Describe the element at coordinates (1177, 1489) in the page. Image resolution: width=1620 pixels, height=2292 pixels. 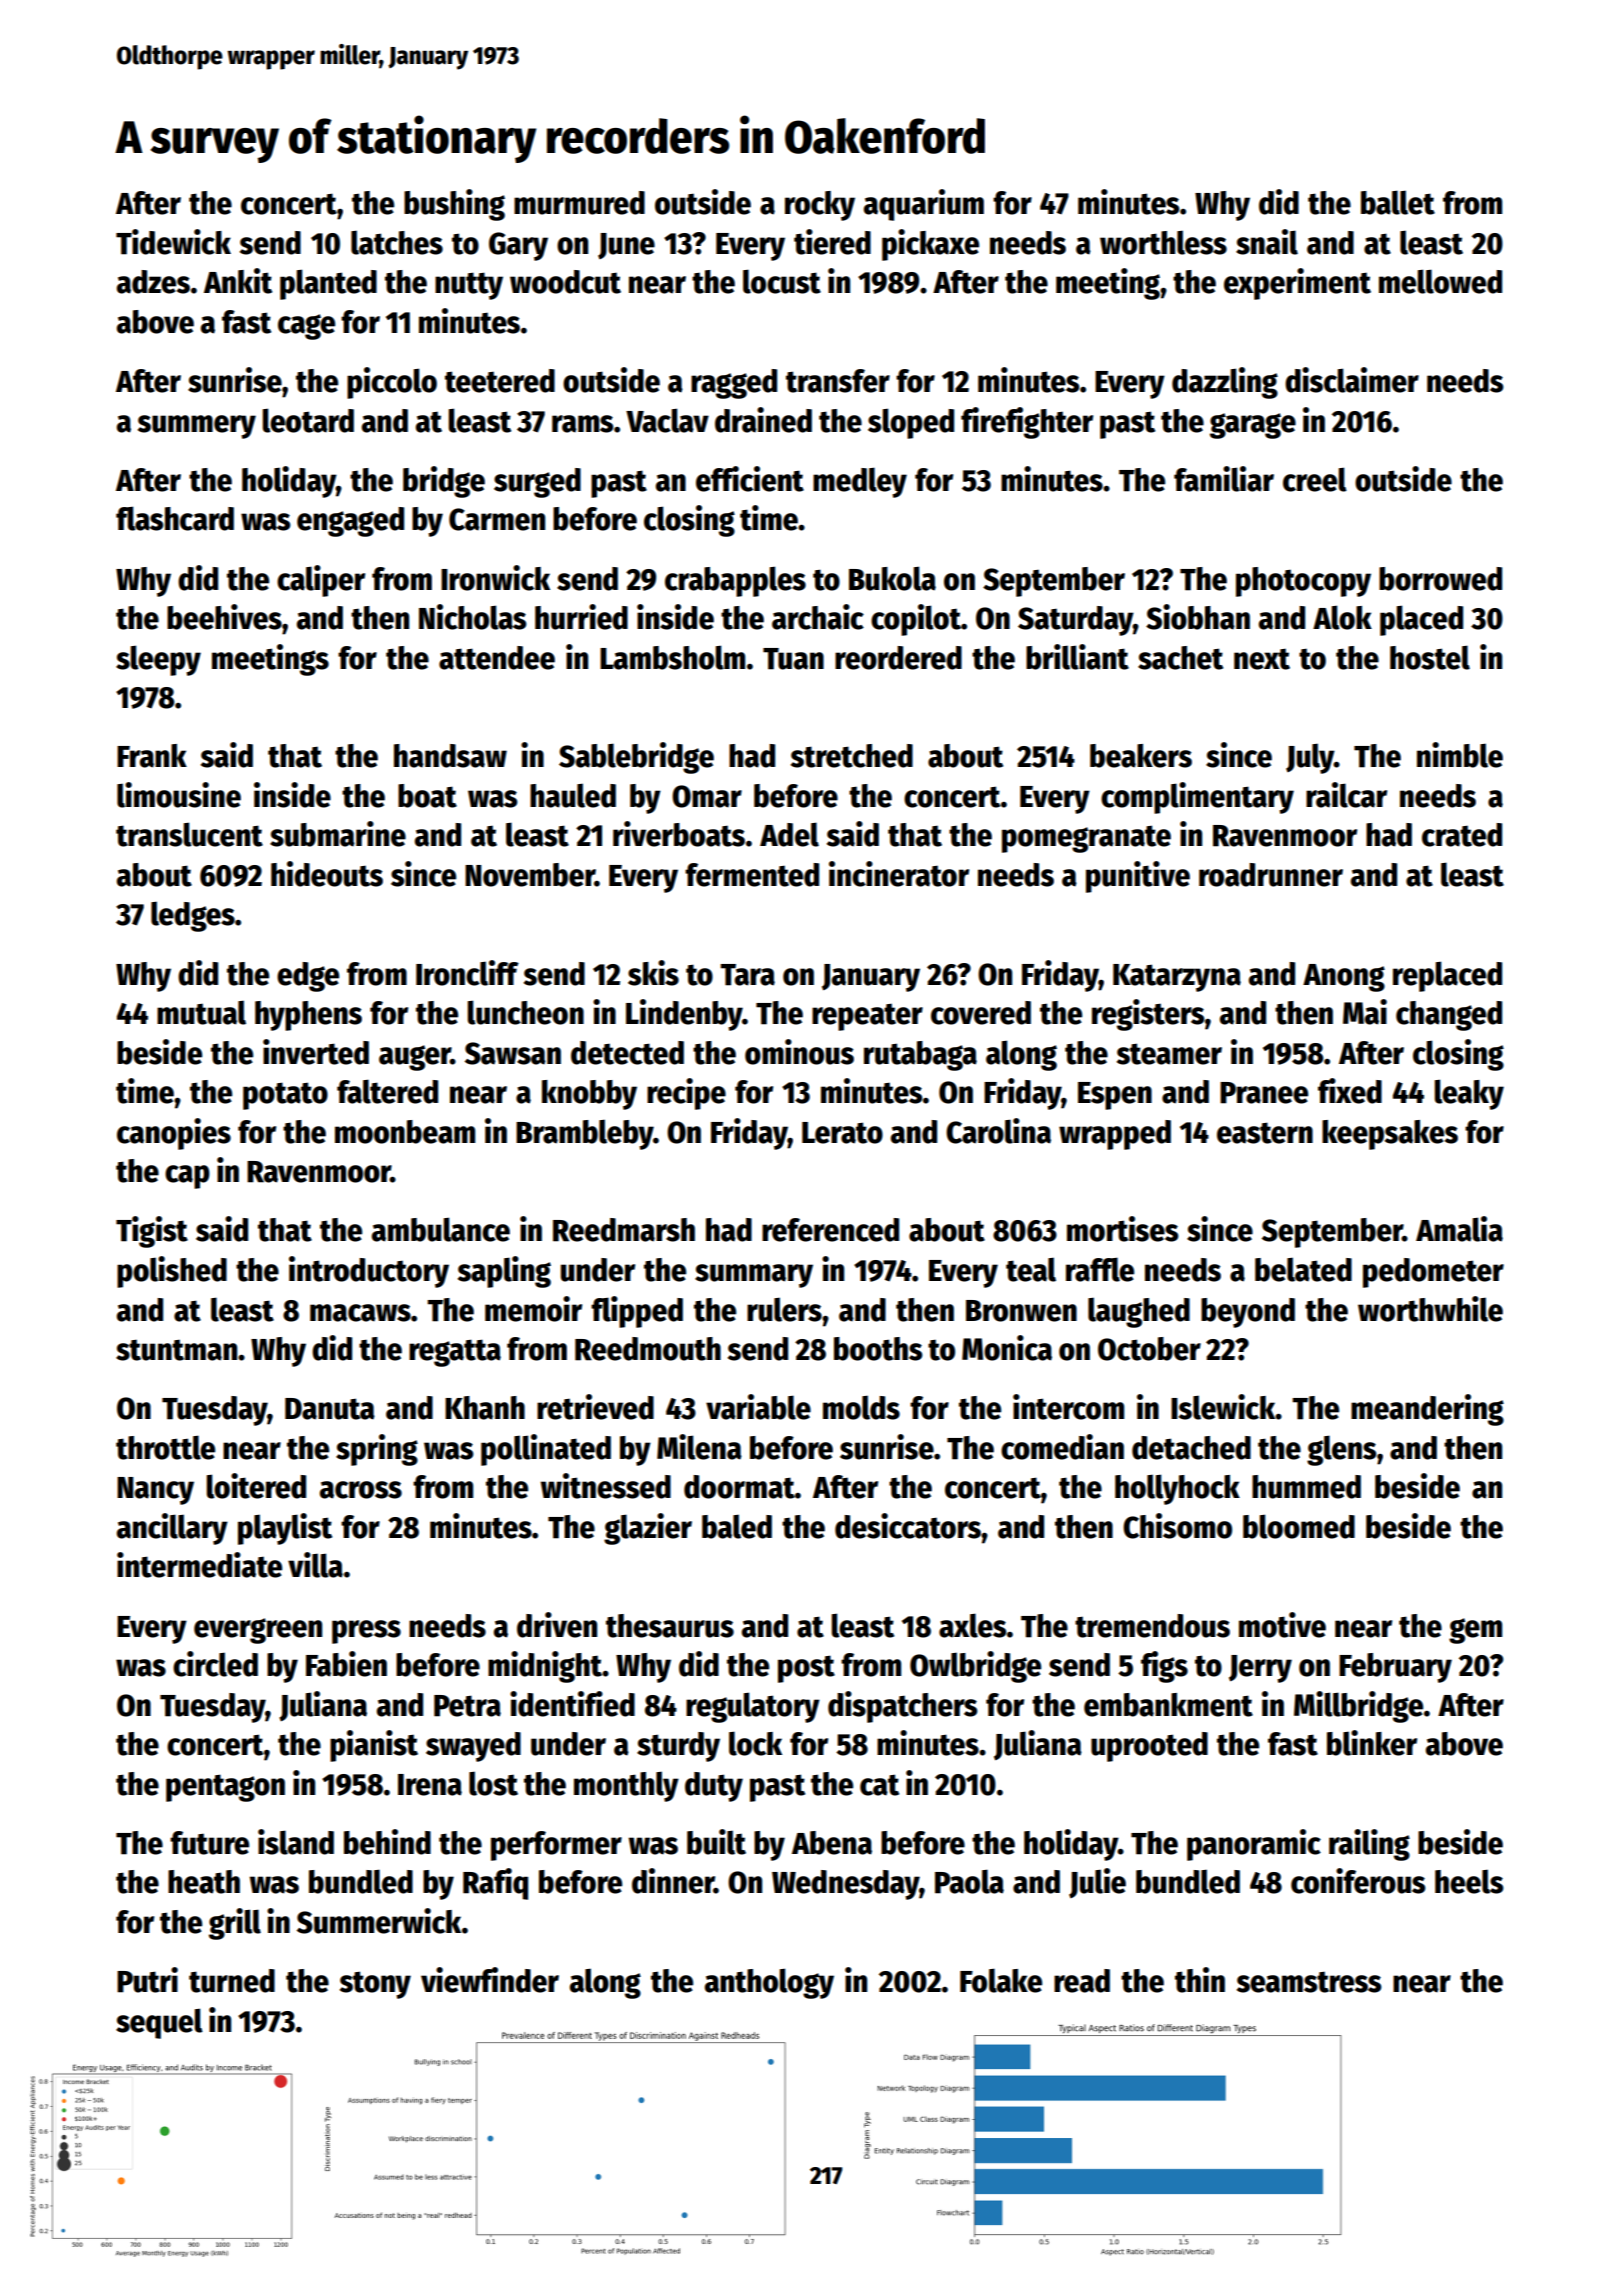
I see `hollyhock` at that location.
